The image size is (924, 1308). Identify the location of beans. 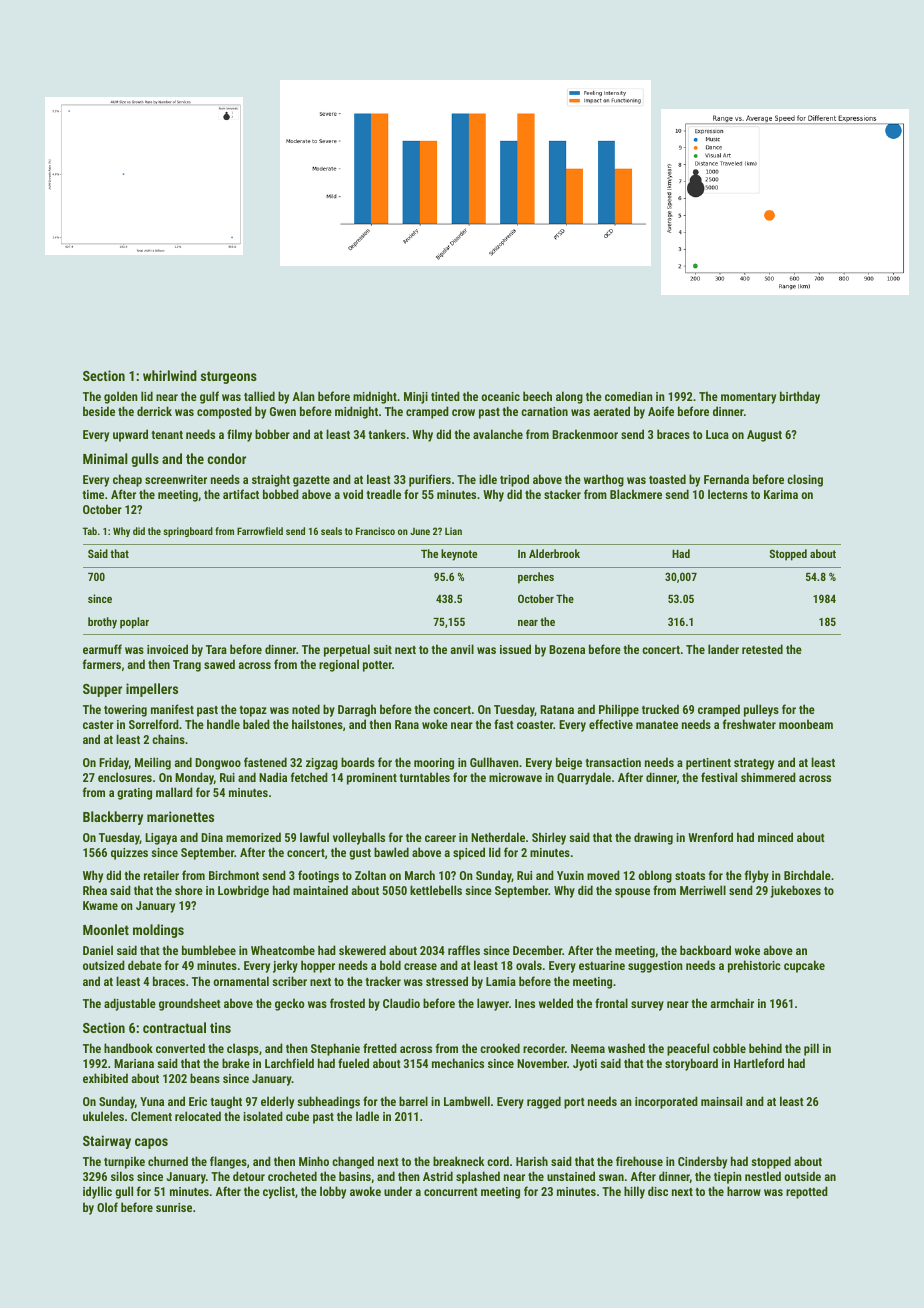
(205, 1078).
